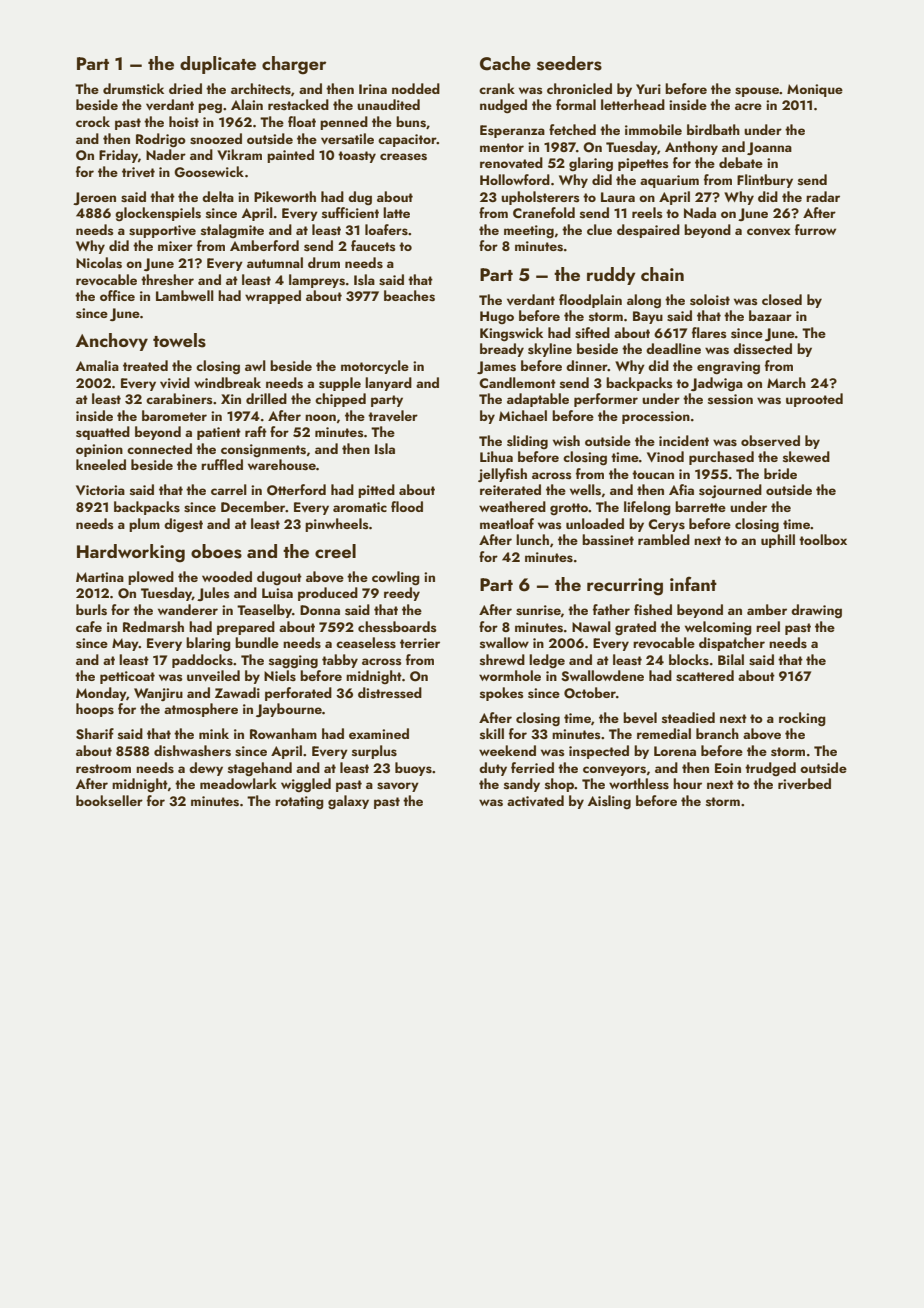 This image has height=1308, width=924. I want to click on prepared, so click(246, 628).
